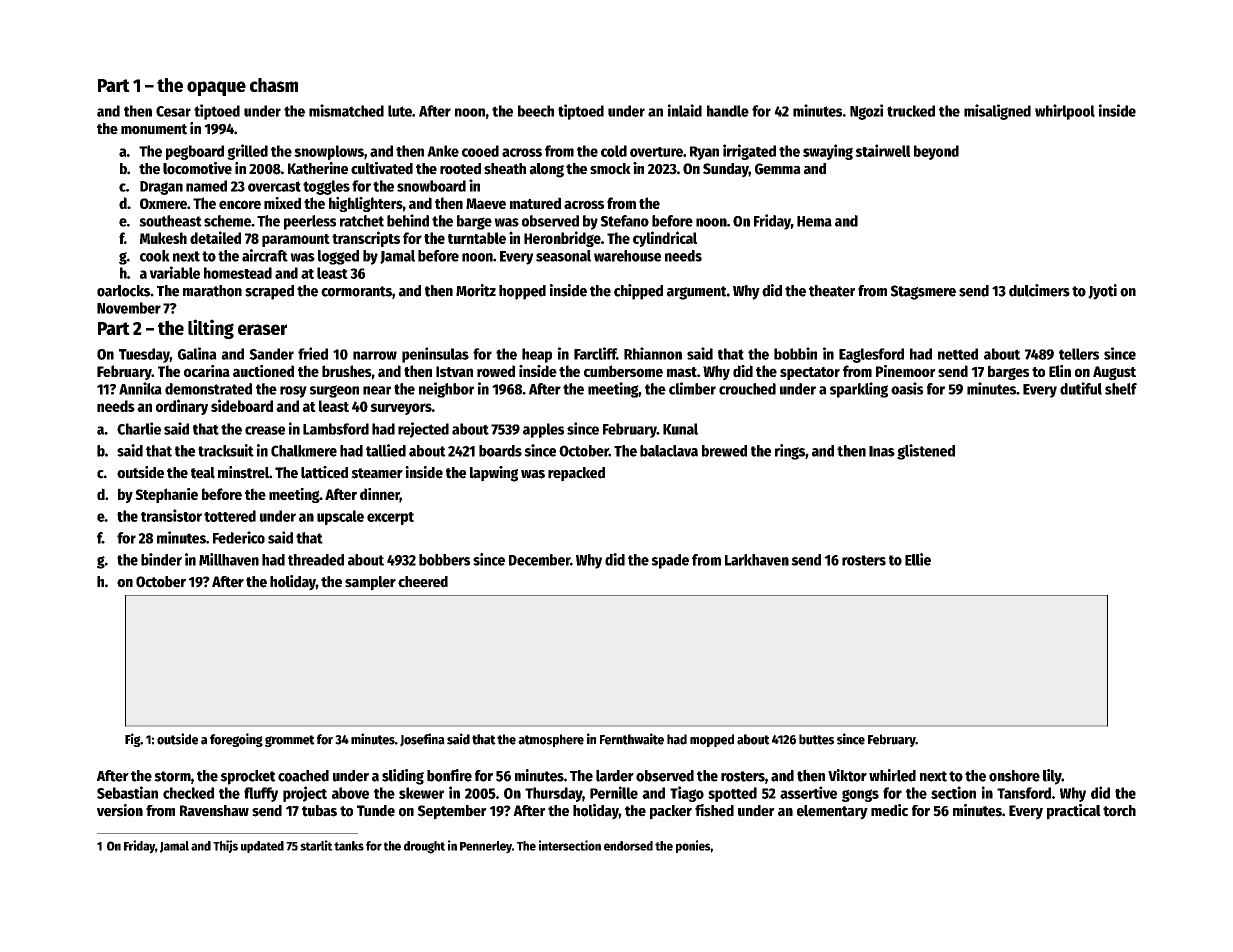  I want to click on handle, so click(728, 111).
